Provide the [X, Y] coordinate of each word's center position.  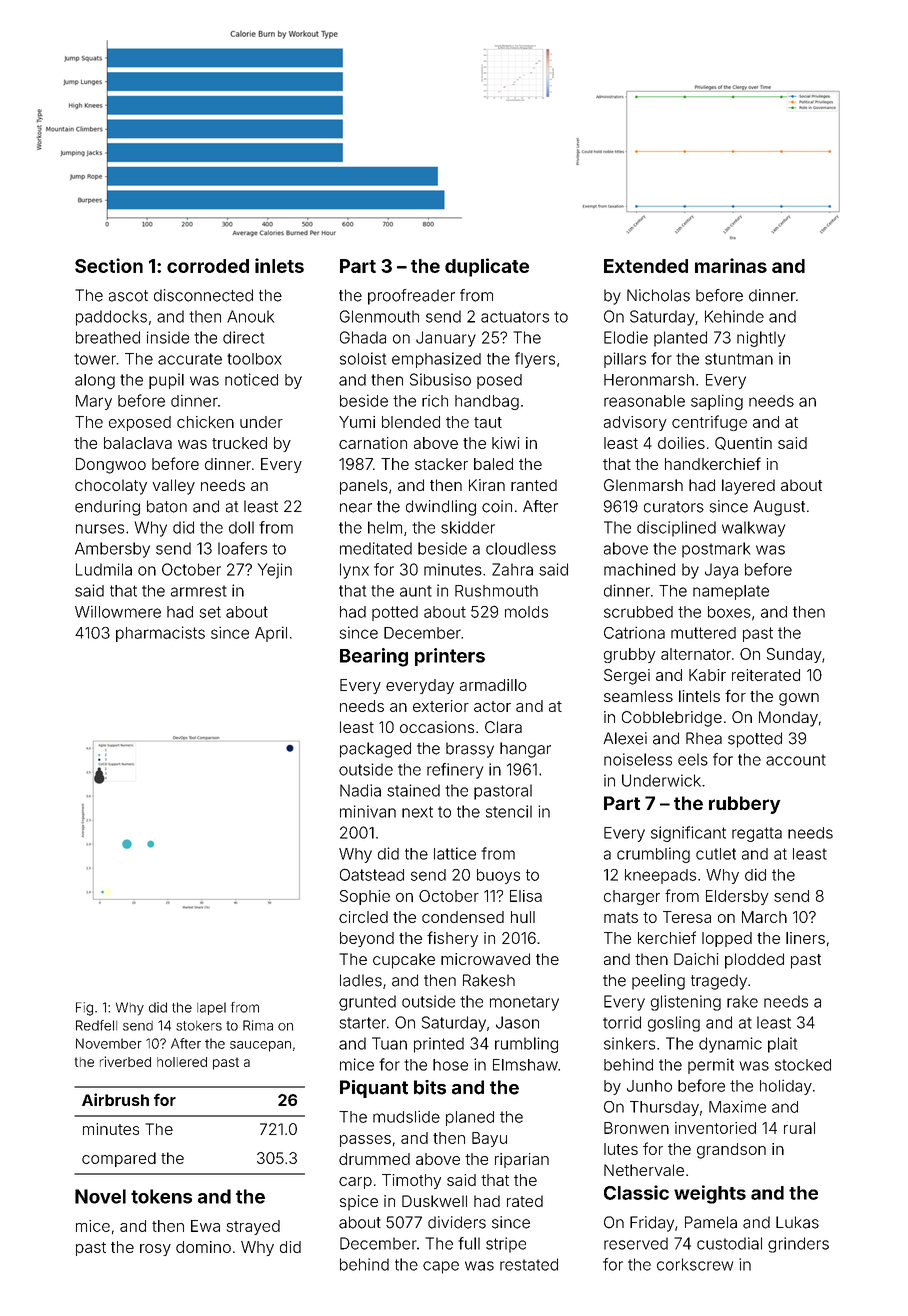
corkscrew [695, 1264]
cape [441, 1267]
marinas [731, 265]
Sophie [365, 897]
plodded [754, 961]
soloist [363, 358]
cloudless [521, 548]
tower [95, 359]
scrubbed [638, 612]
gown [799, 699]
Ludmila [104, 569]
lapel [211, 1008]
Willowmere [118, 611]
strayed [253, 1227]
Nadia [360, 790]
